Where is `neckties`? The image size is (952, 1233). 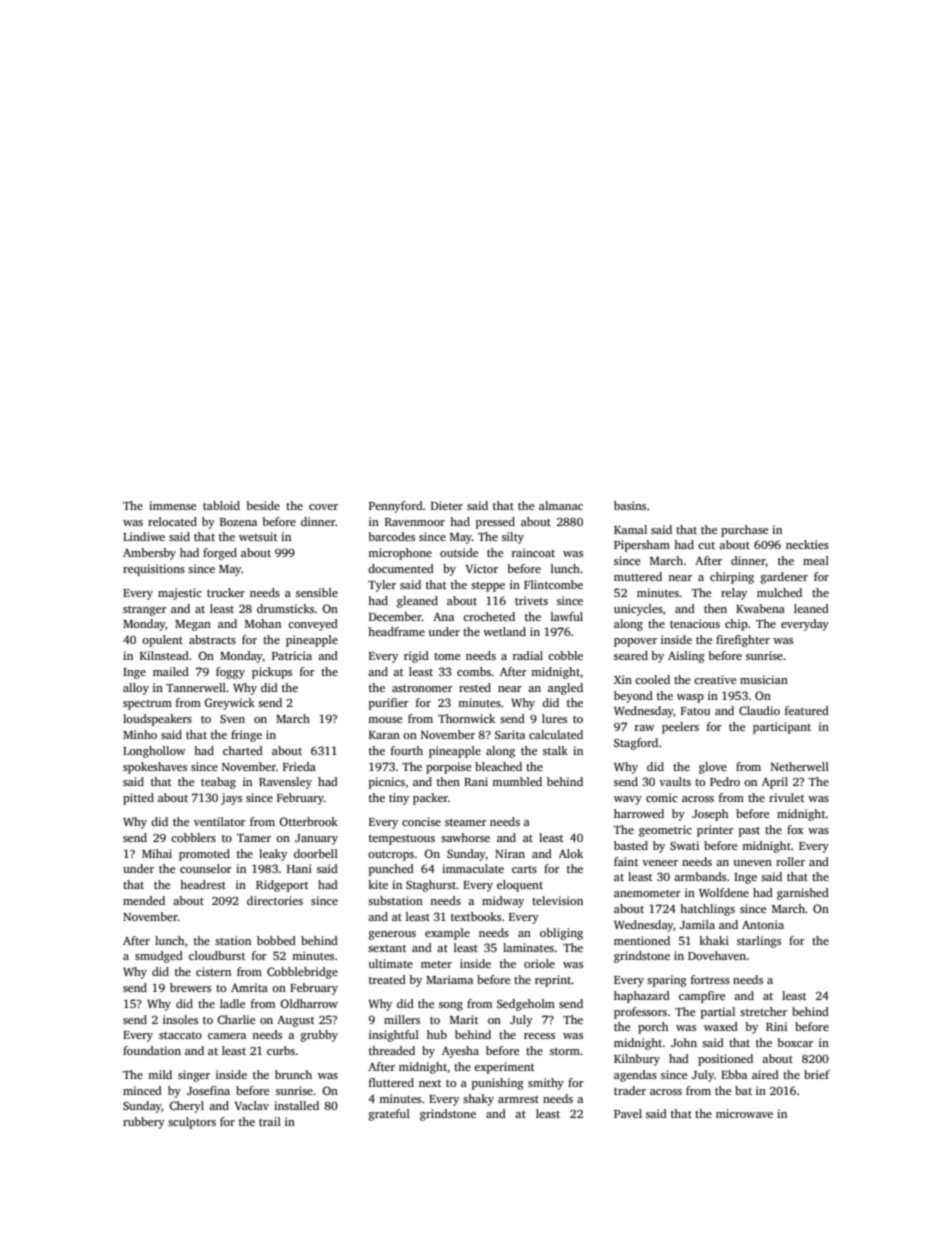 neckties is located at coordinates (807, 544).
